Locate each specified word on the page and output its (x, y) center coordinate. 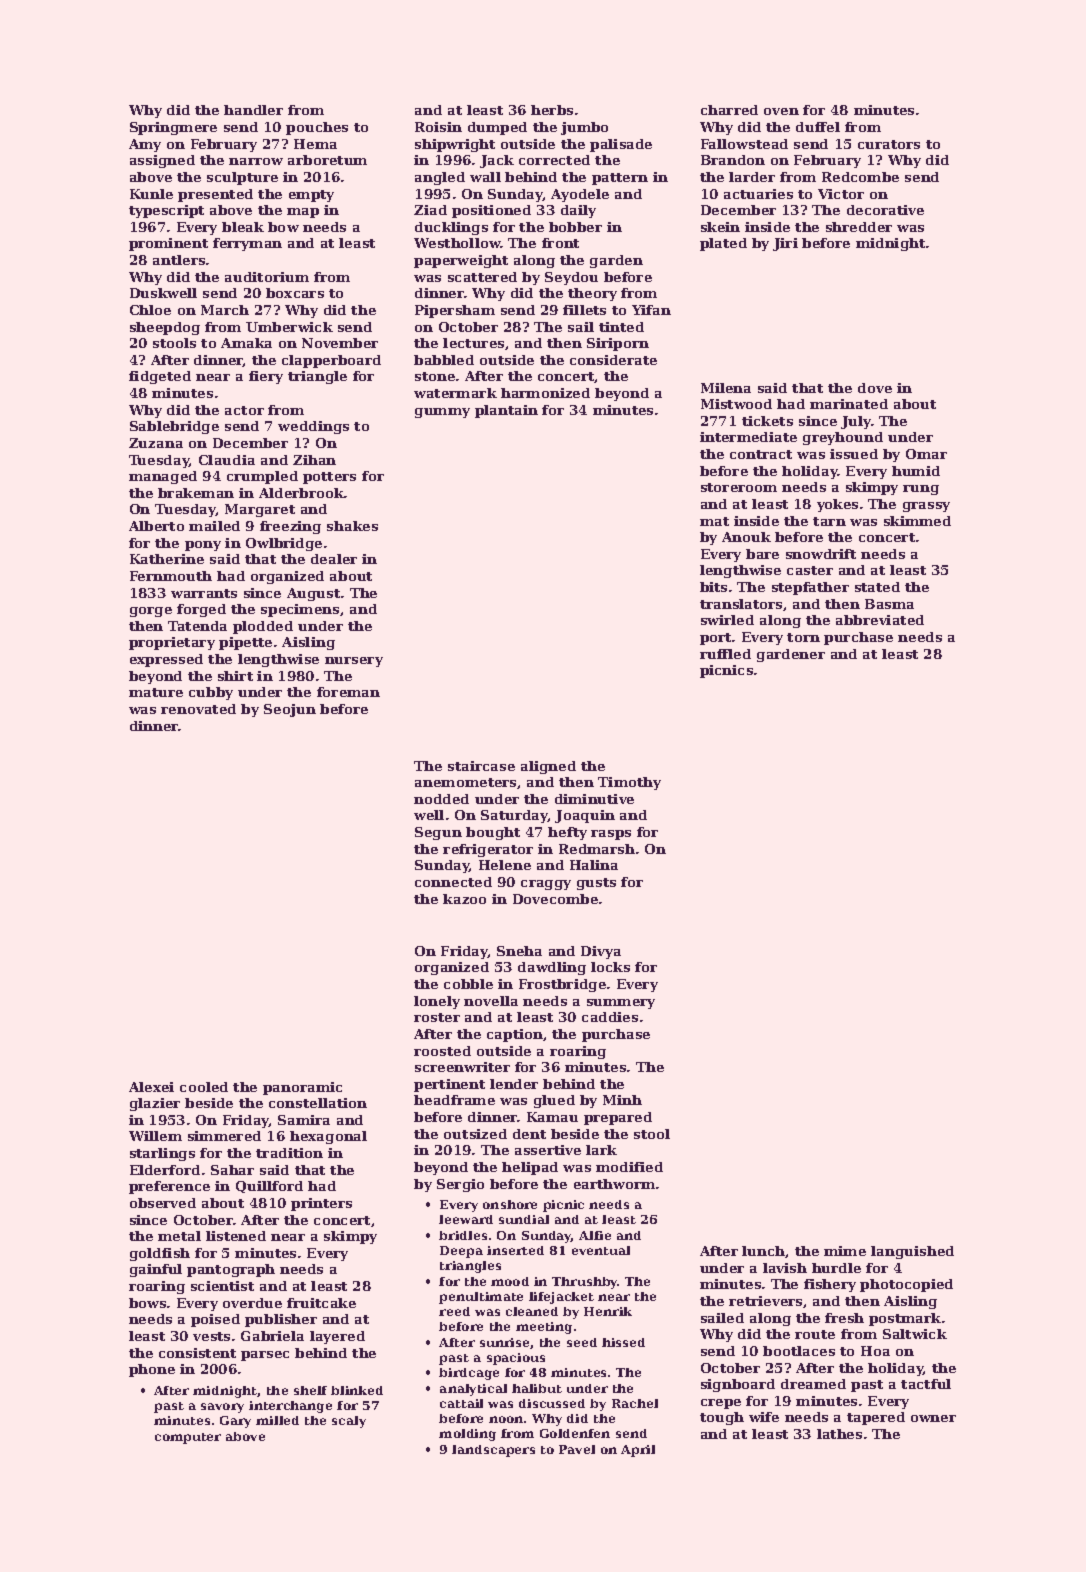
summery (621, 1004)
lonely (437, 1002)
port (715, 639)
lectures (473, 343)
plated (723, 244)
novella (491, 1001)
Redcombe (860, 177)
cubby (211, 693)
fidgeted (160, 377)
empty (311, 196)
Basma (889, 604)
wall (485, 177)
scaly (349, 1422)
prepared (618, 1118)
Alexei (151, 1087)
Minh (622, 1100)
